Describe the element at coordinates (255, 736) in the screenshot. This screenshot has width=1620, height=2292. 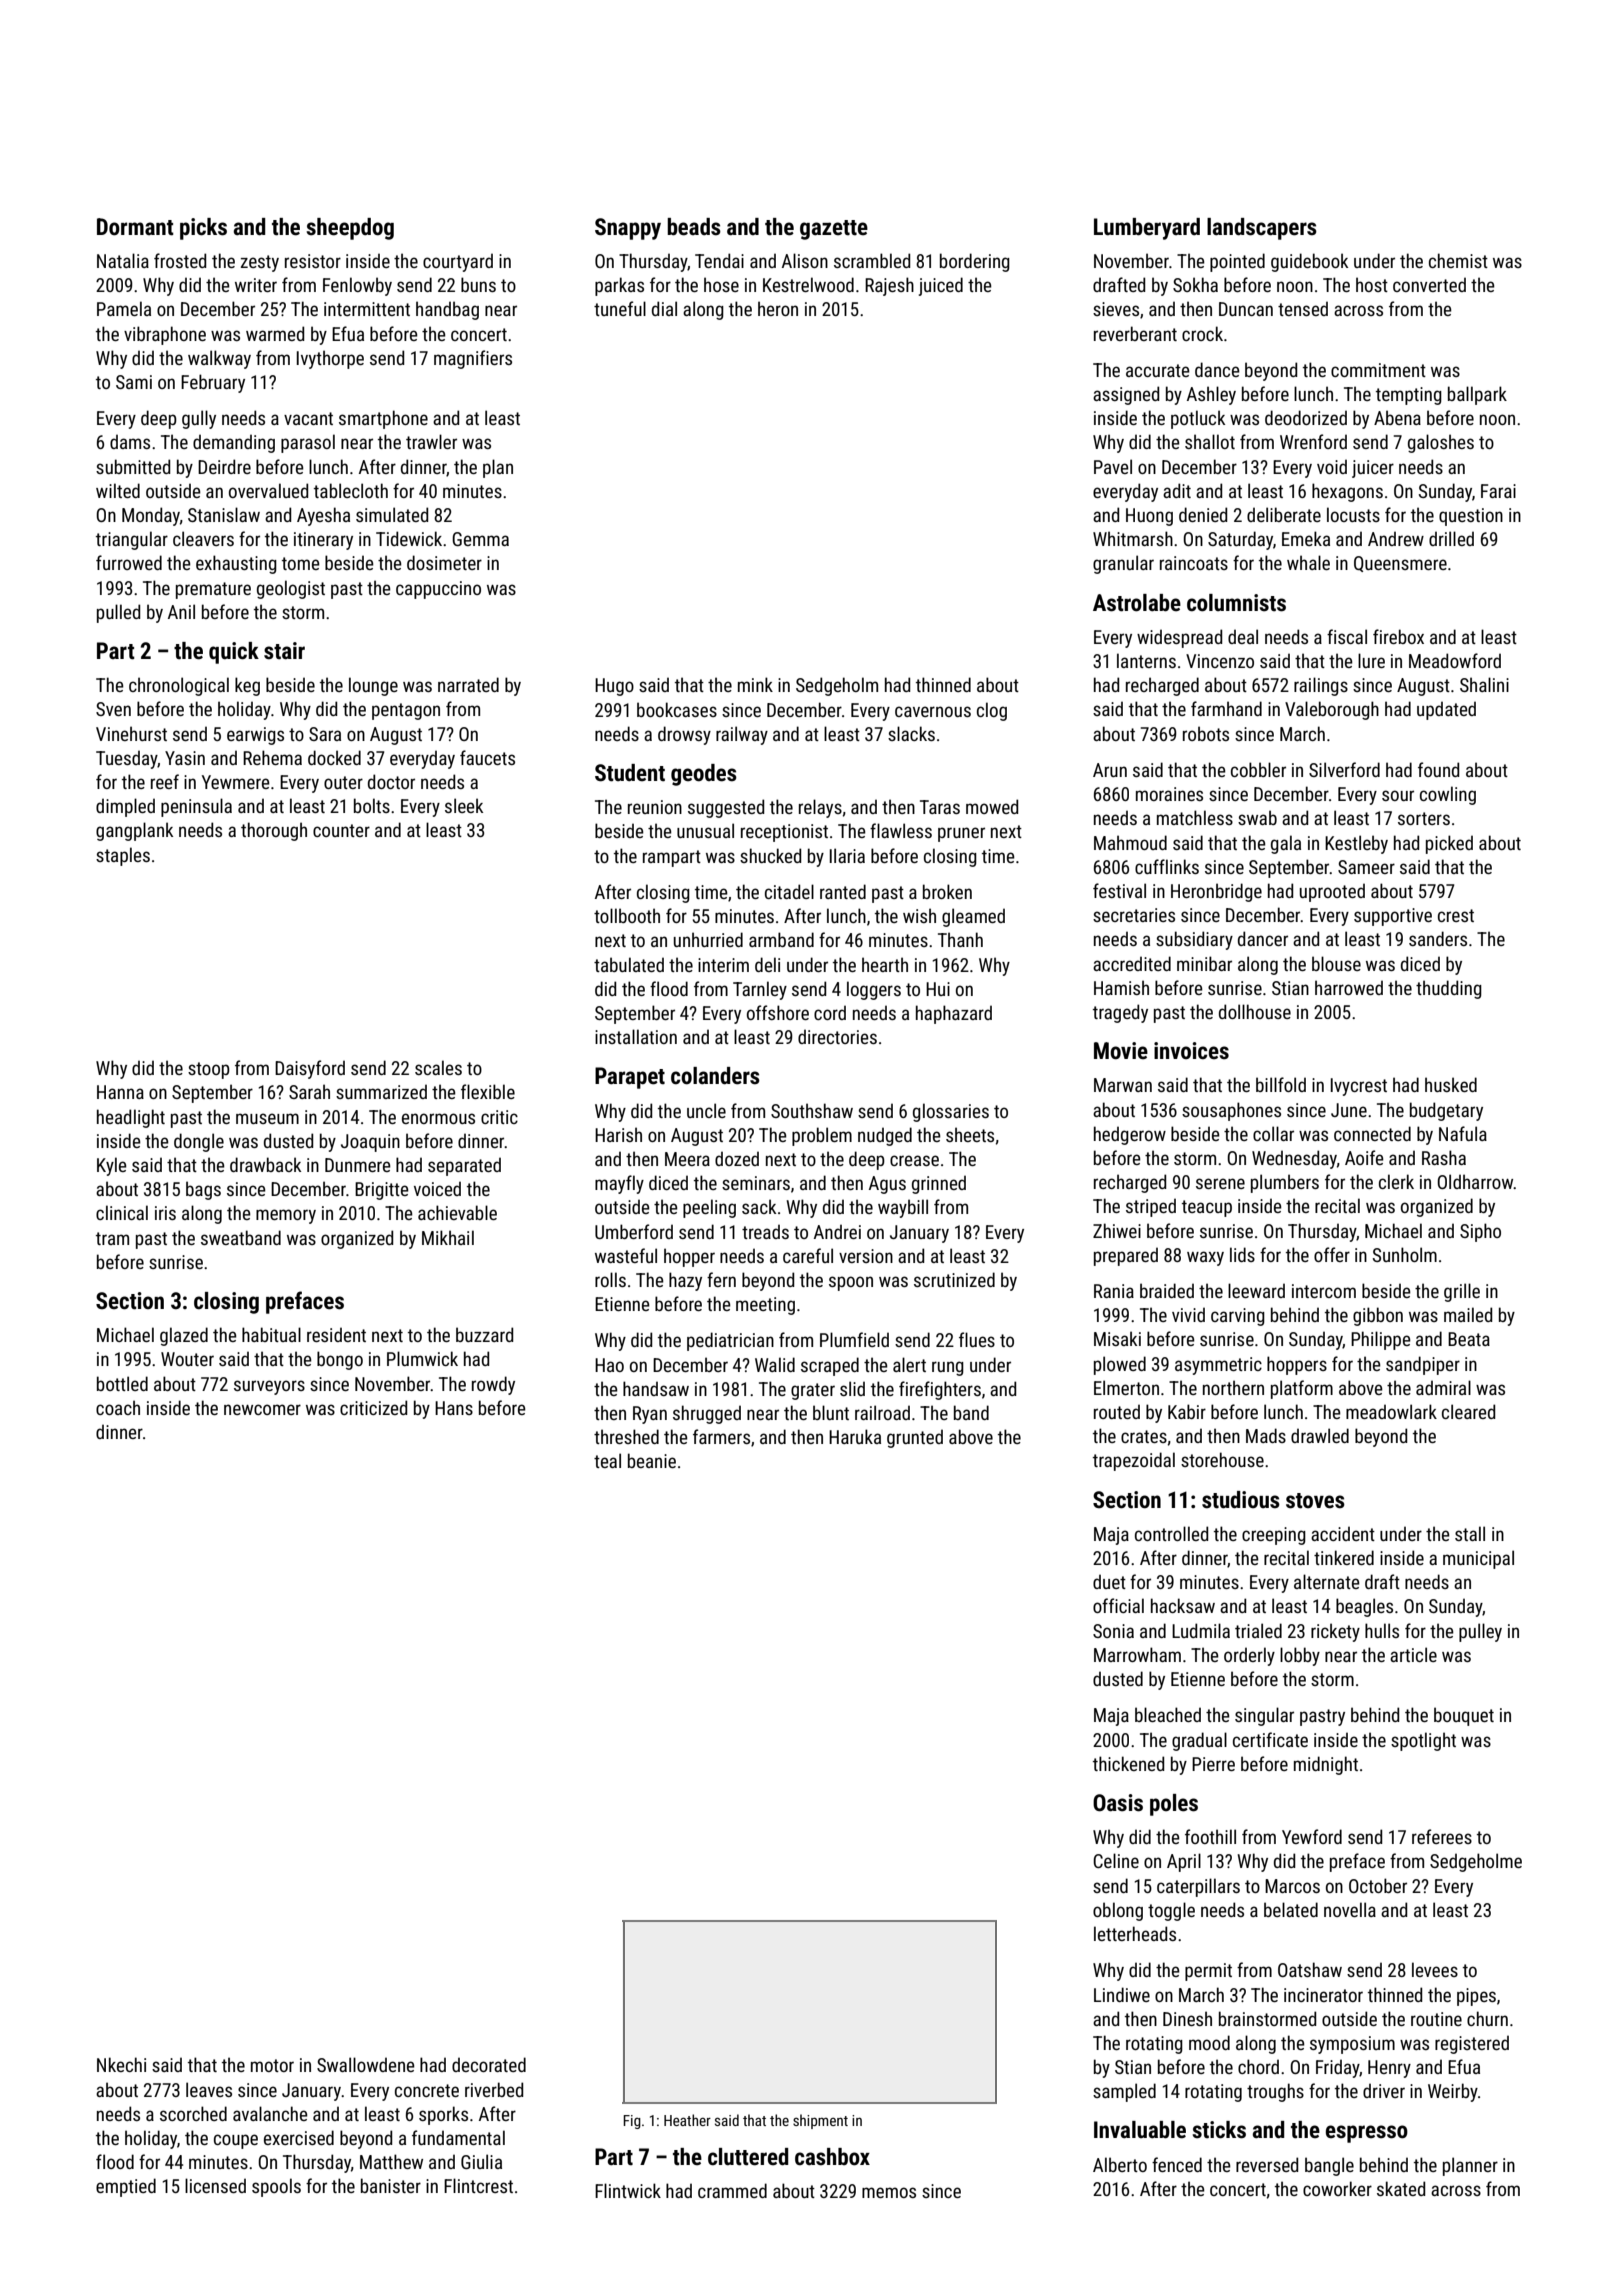
I see `earwigs` at that location.
